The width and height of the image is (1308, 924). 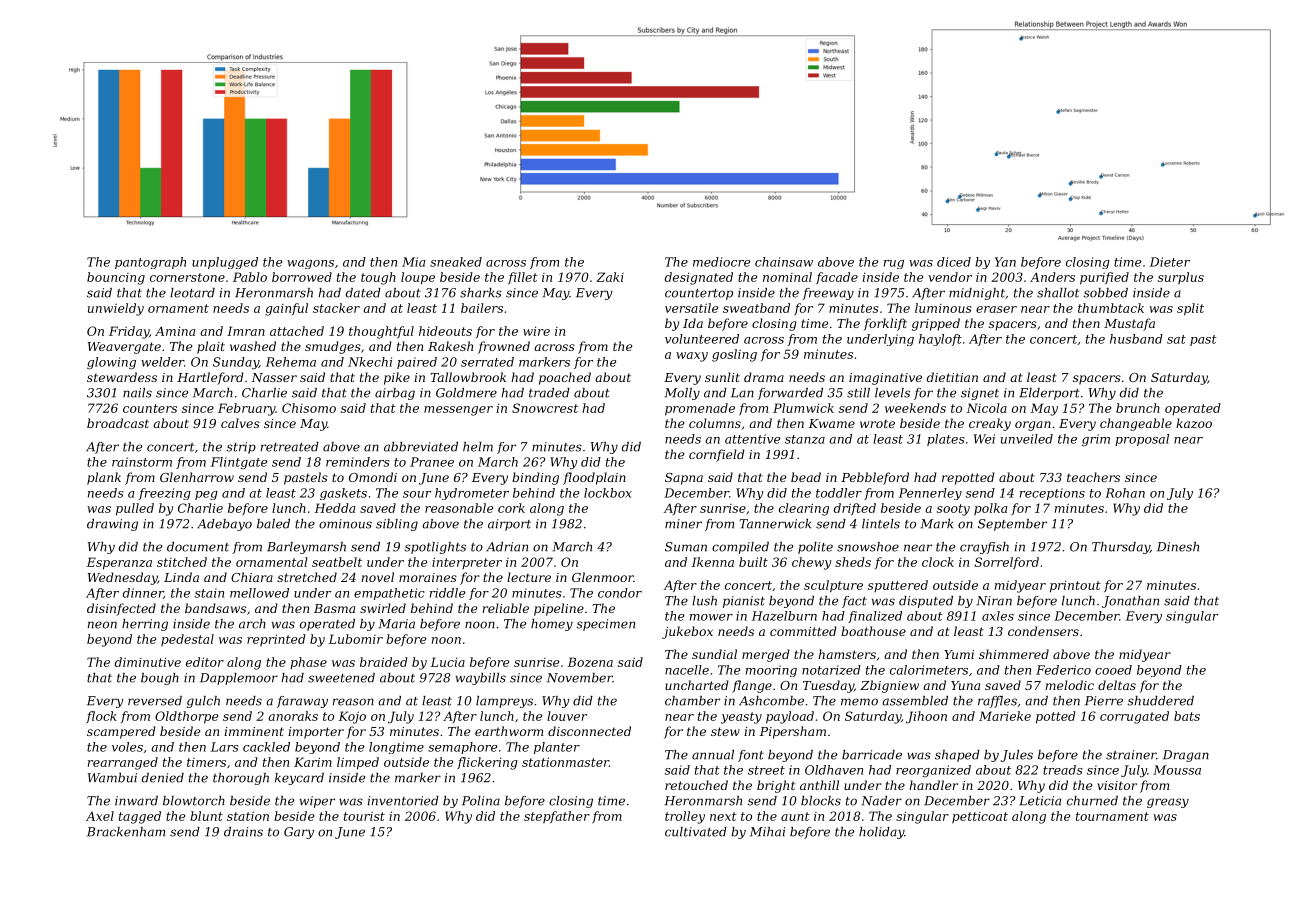 What do you see at coordinates (163, 778) in the image?
I see `denied` at bounding box center [163, 778].
